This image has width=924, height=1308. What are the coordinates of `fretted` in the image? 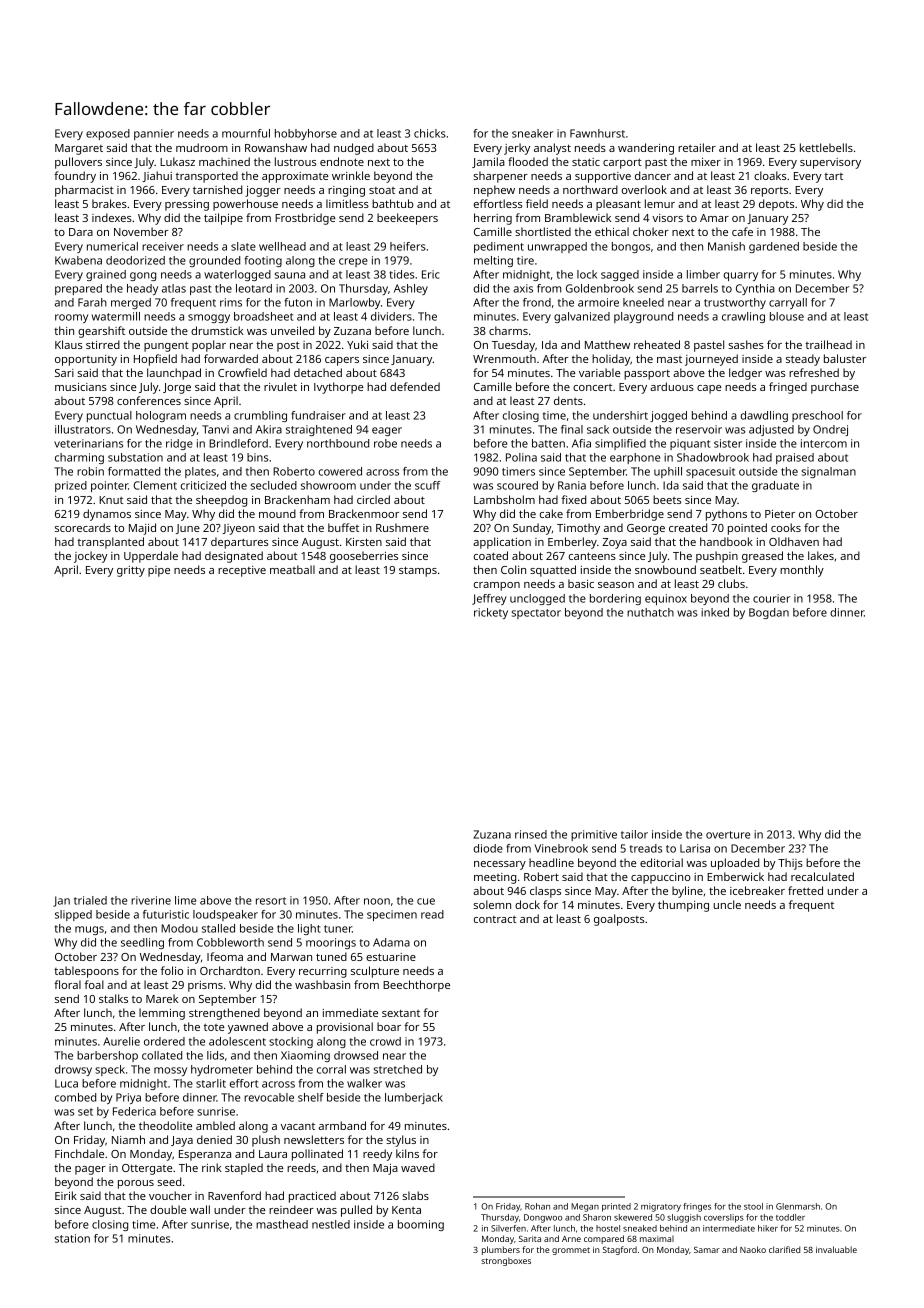 It's located at (805, 890).
